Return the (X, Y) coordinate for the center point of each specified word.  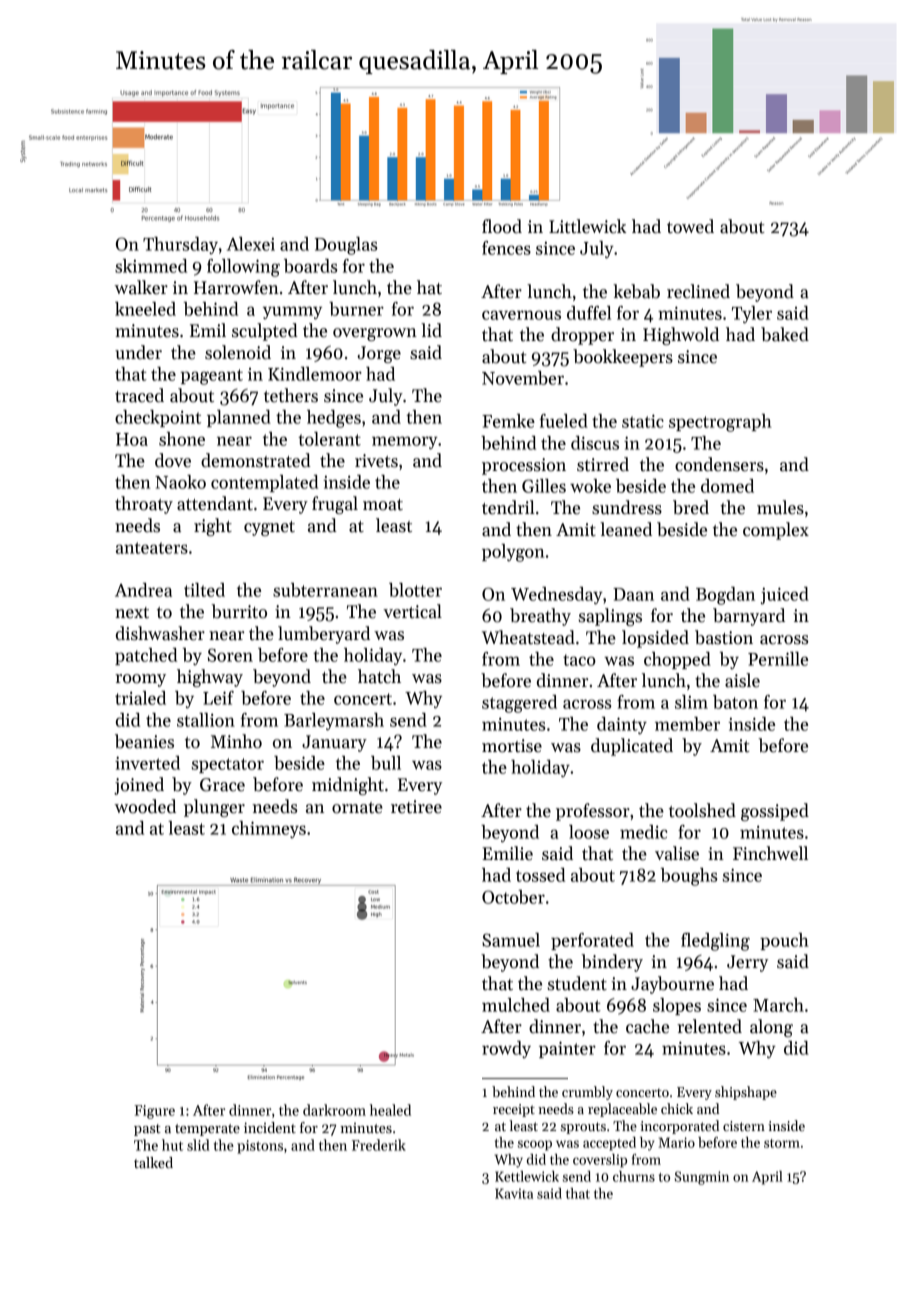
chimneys (269, 829)
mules (780, 507)
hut (172, 1145)
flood (502, 226)
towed (690, 226)
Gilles (544, 486)
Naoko (180, 482)
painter (567, 1049)
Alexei (251, 244)
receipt (514, 1110)
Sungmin (702, 1178)
